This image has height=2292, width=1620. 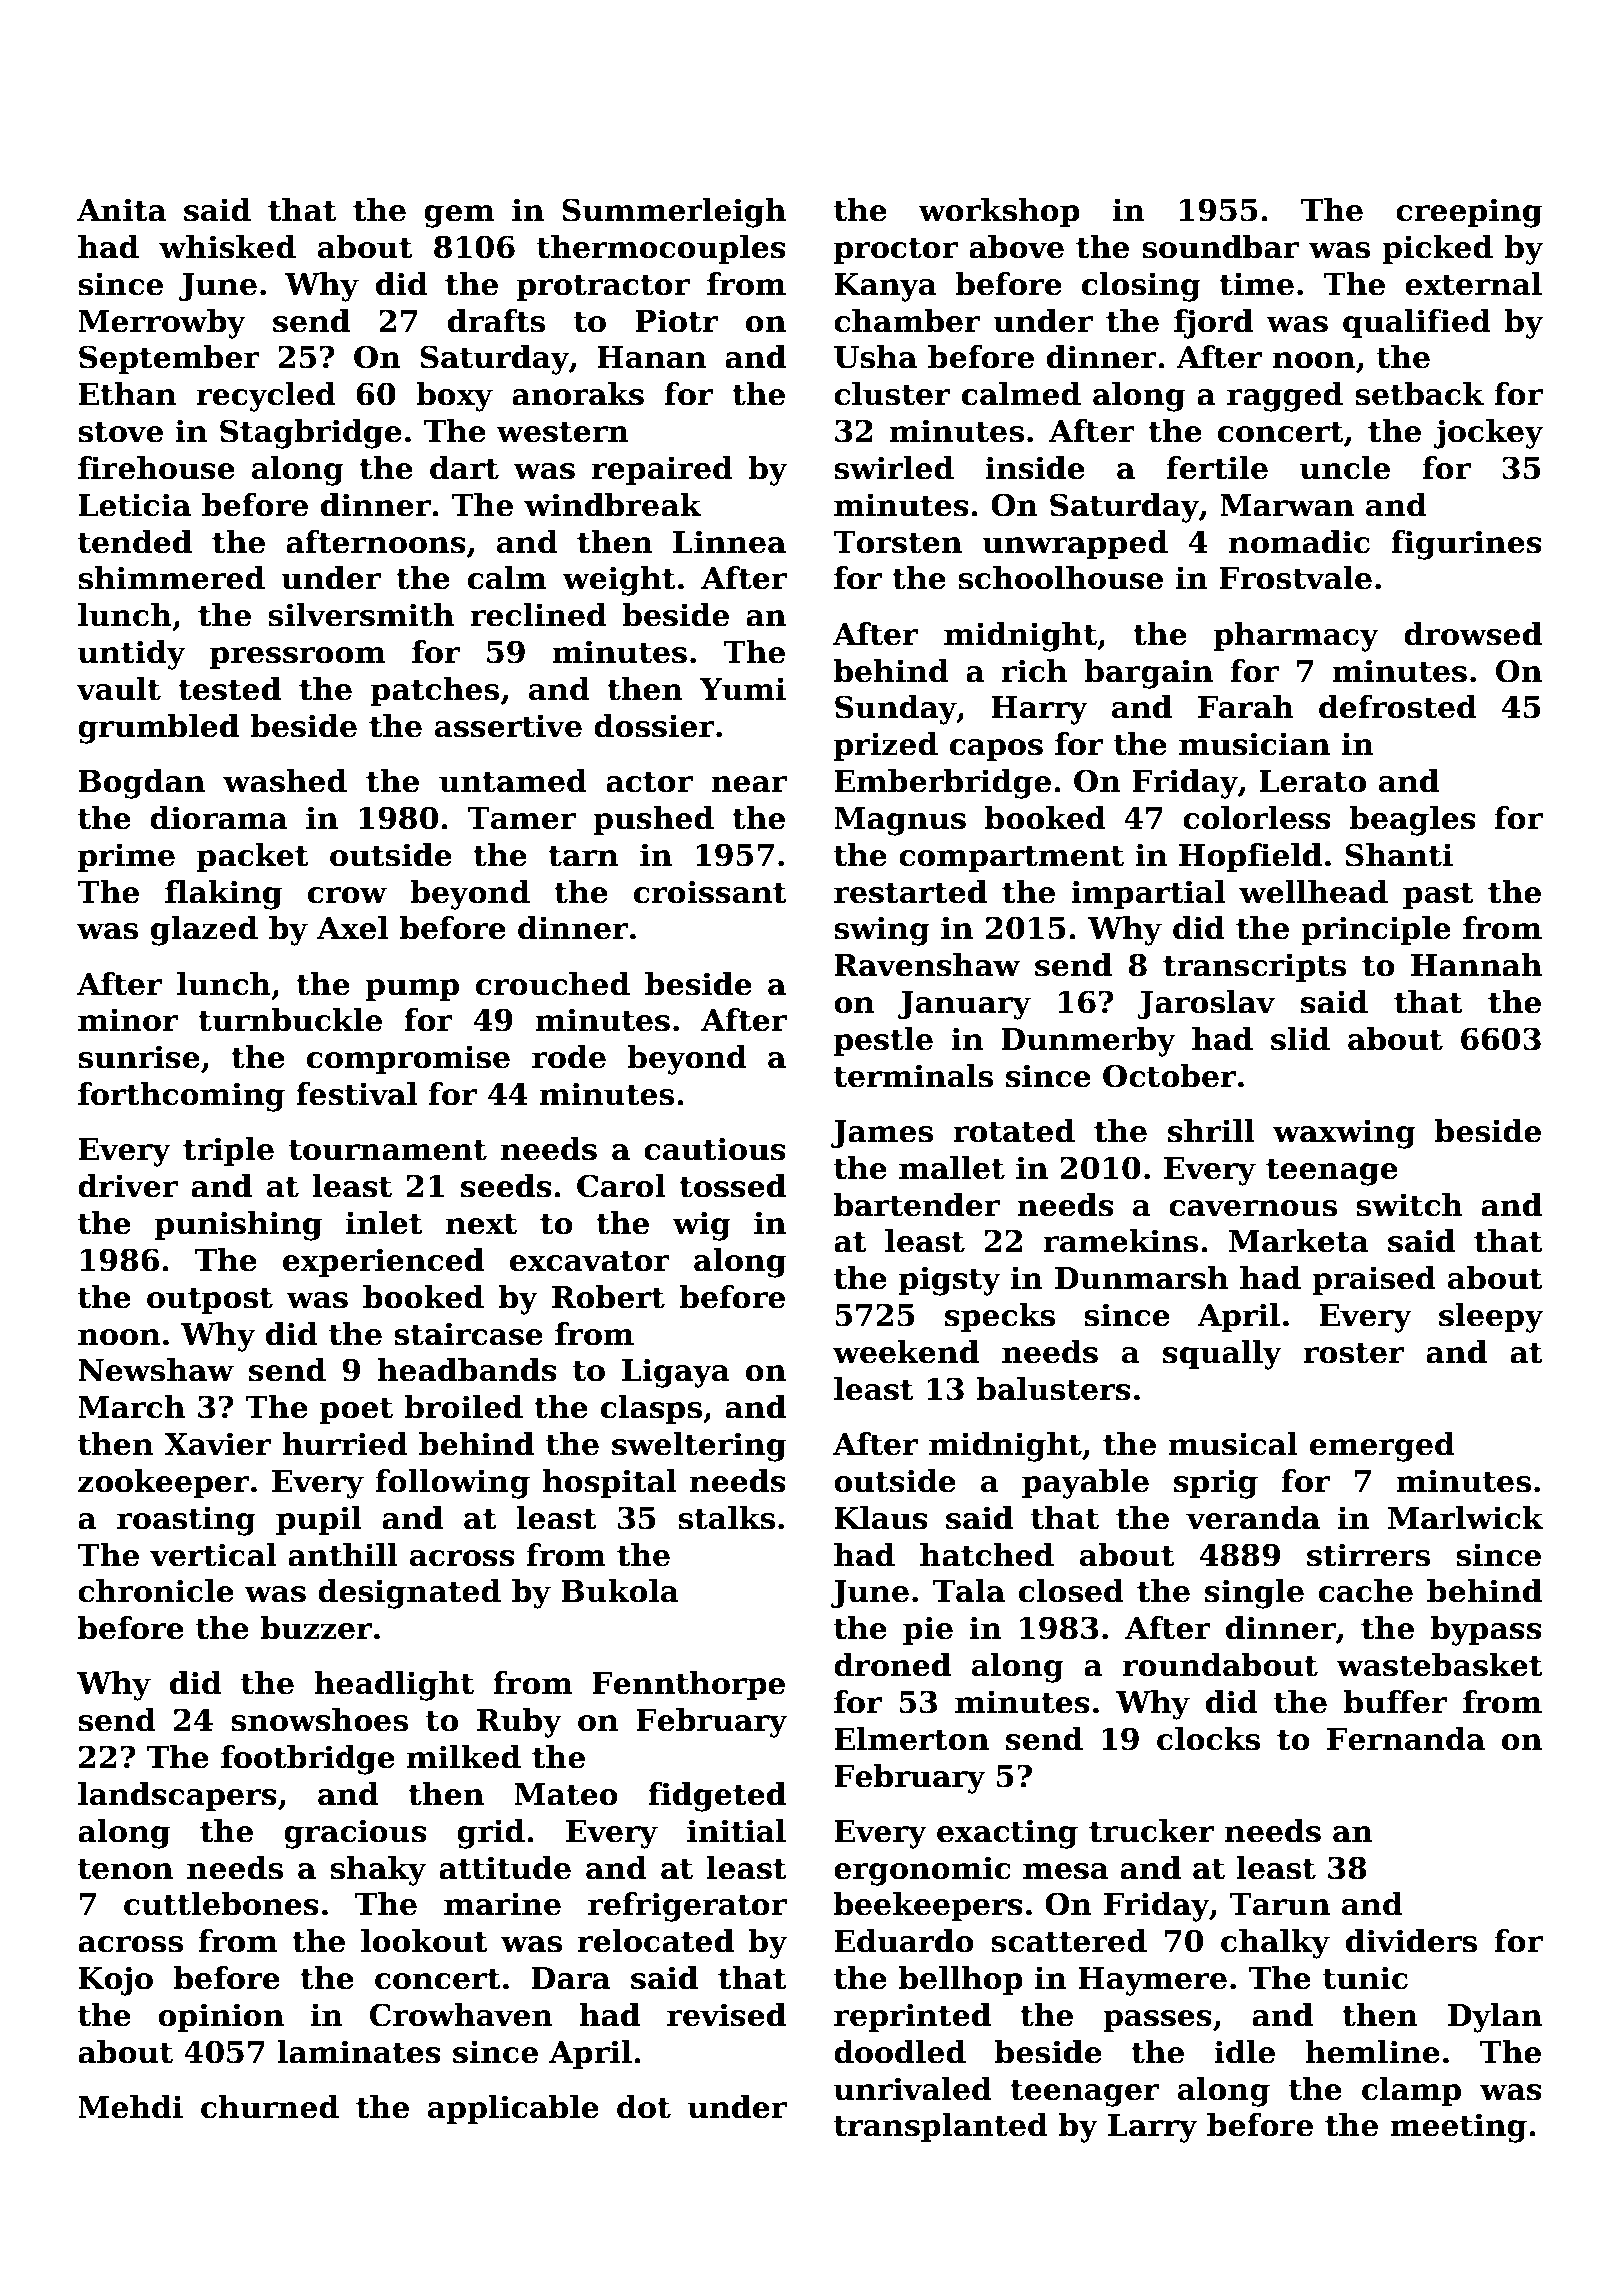 What do you see at coordinates (162, 324) in the image?
I see `Merrowby` at bounding box center [162, 324].
